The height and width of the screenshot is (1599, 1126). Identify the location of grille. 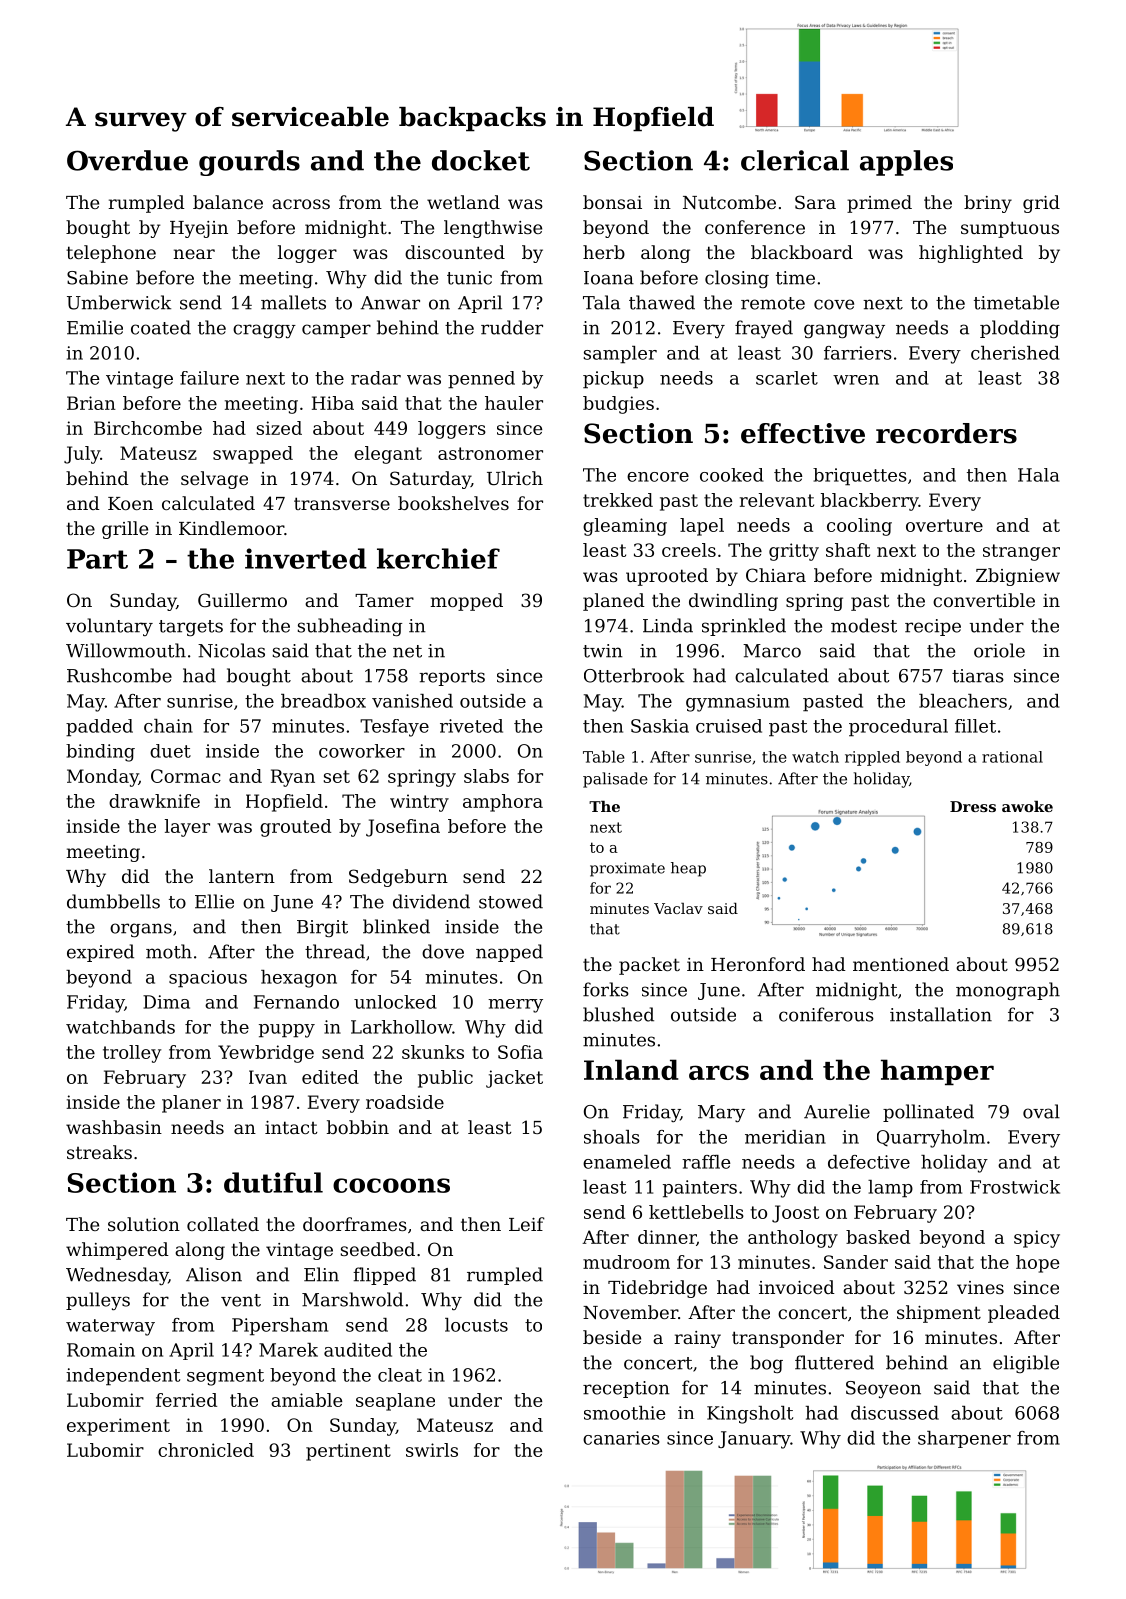
(125, 530).
